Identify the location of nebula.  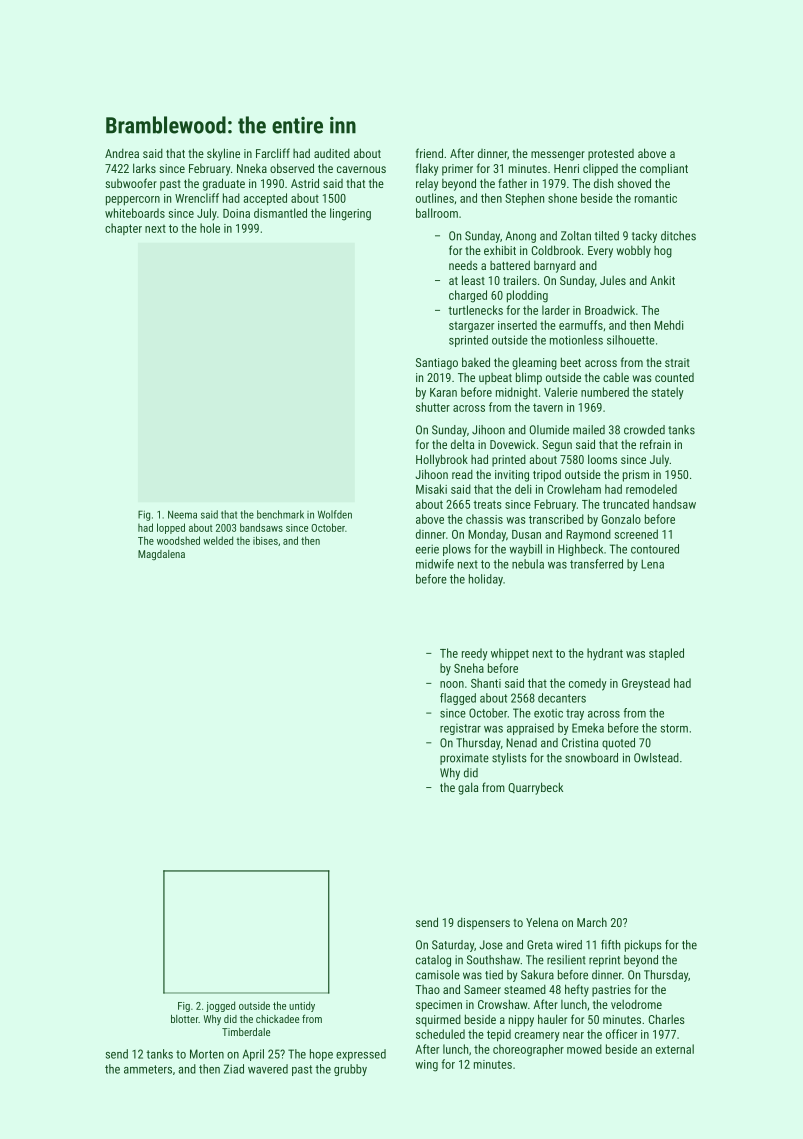
(528, 564).
